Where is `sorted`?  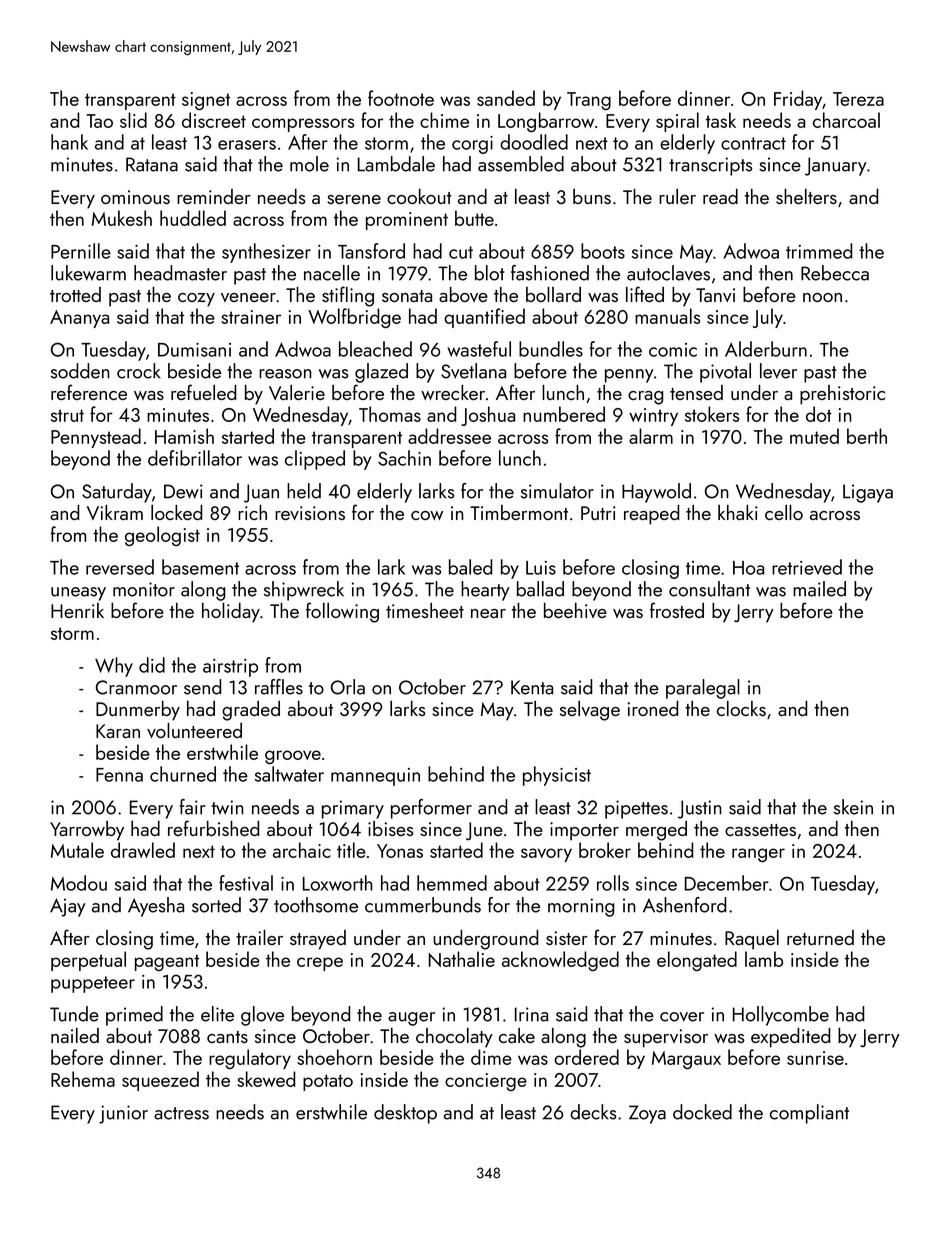 sorted is located at coordinates (216, 905).
